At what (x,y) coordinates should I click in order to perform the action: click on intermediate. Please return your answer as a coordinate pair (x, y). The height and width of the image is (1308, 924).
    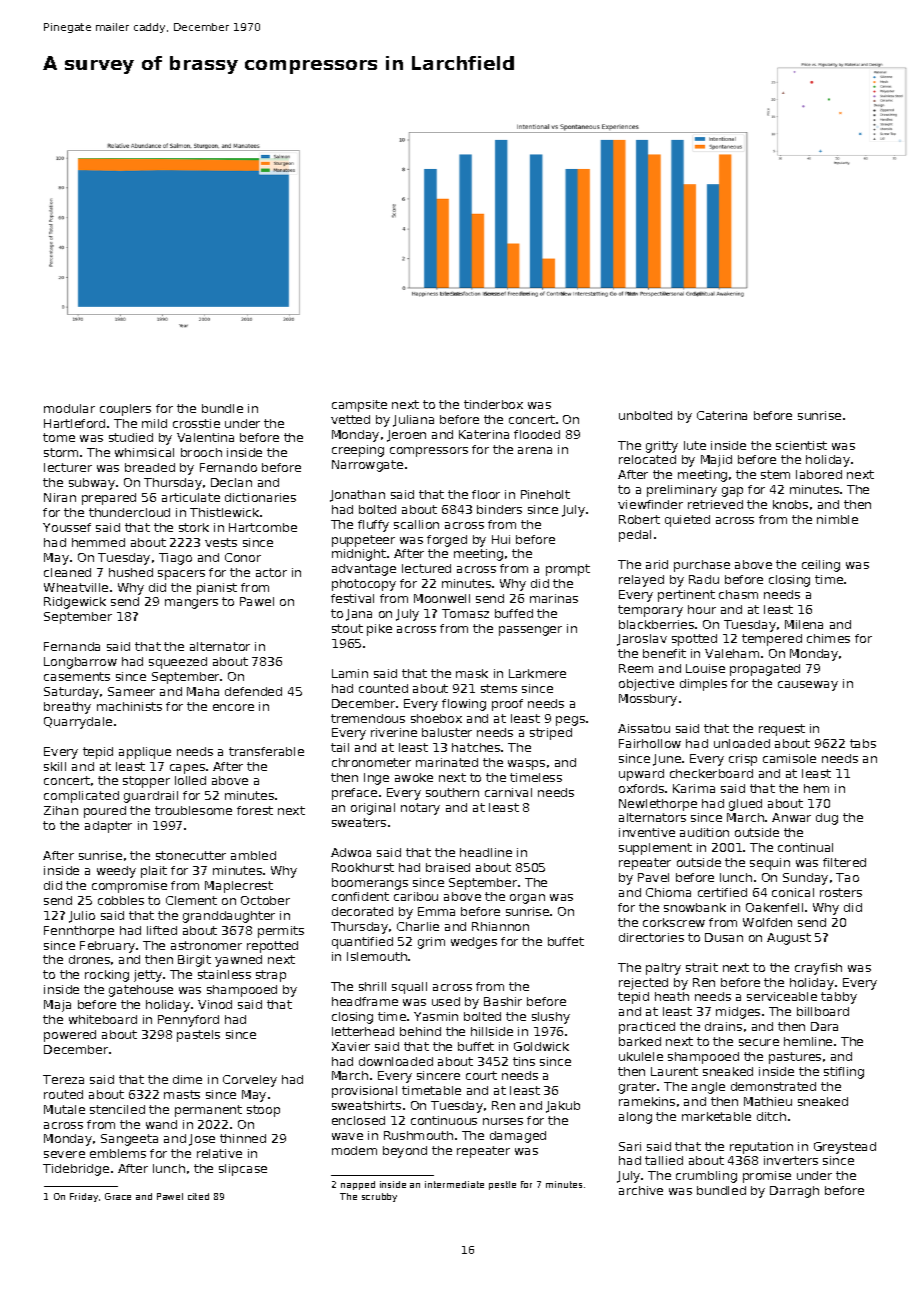
    Looking at the image, I should click on (454, 1184).
